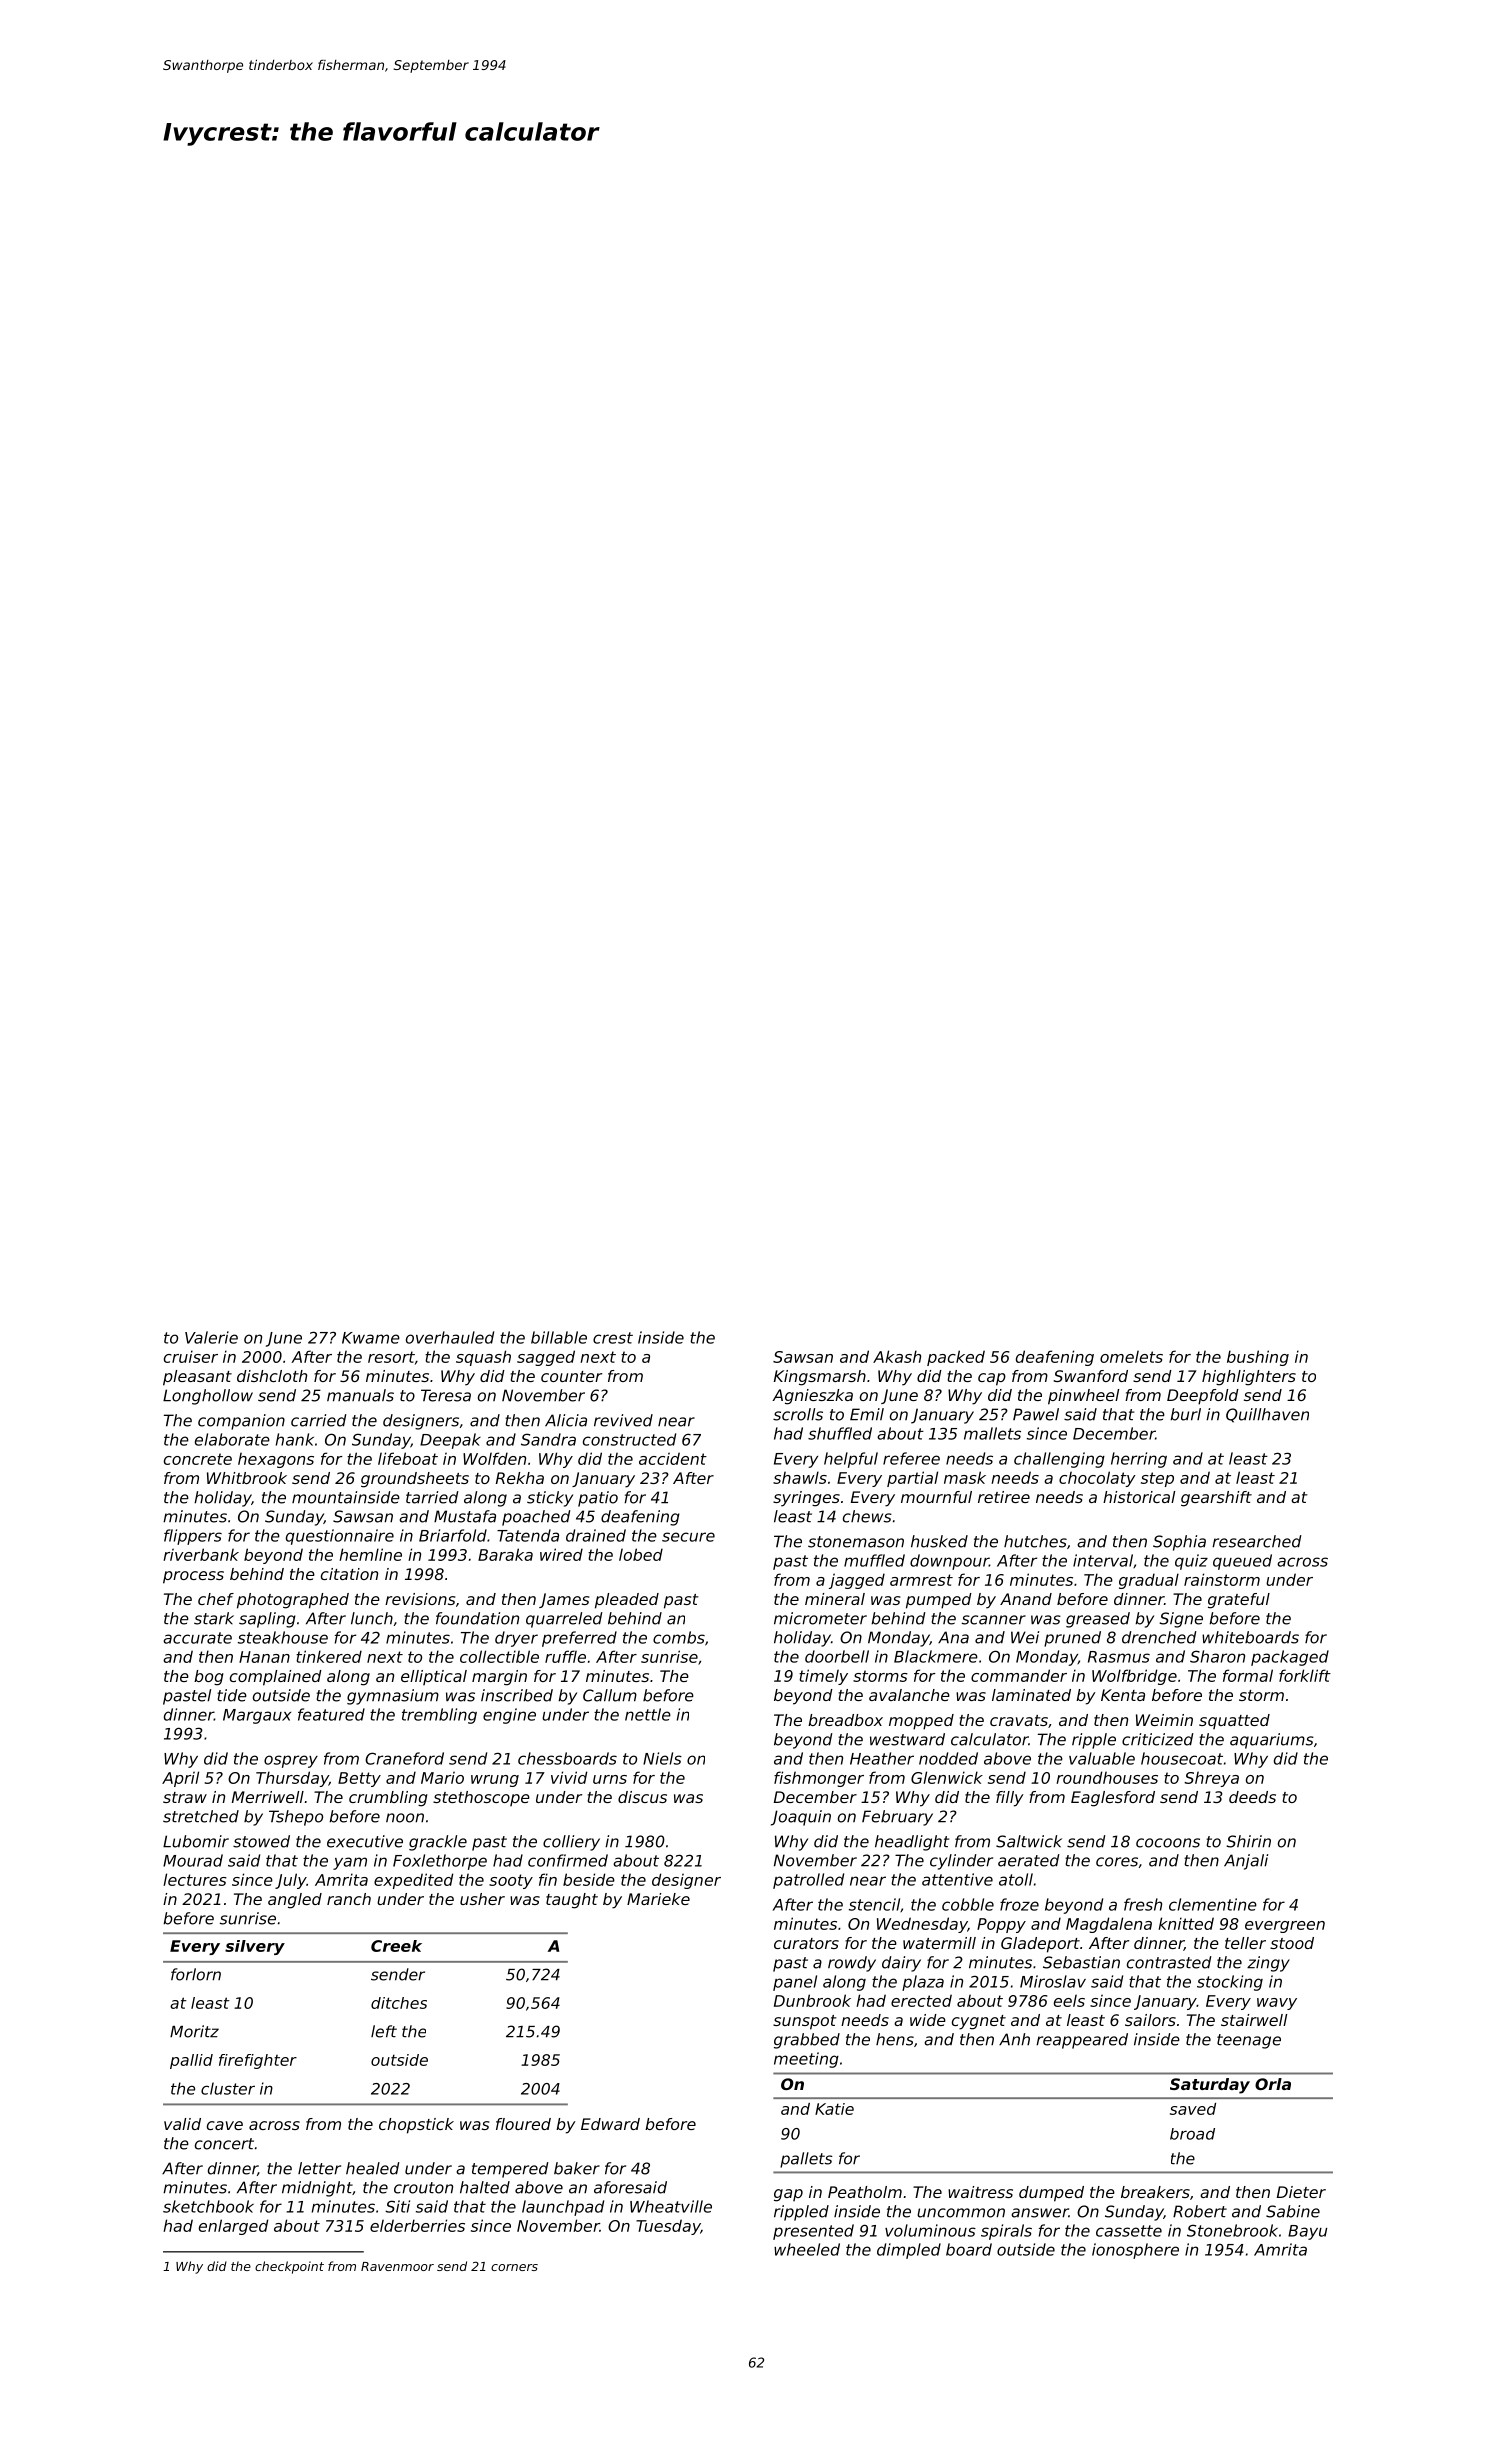  I want to click on Joaquin, so click(801, 1818).
